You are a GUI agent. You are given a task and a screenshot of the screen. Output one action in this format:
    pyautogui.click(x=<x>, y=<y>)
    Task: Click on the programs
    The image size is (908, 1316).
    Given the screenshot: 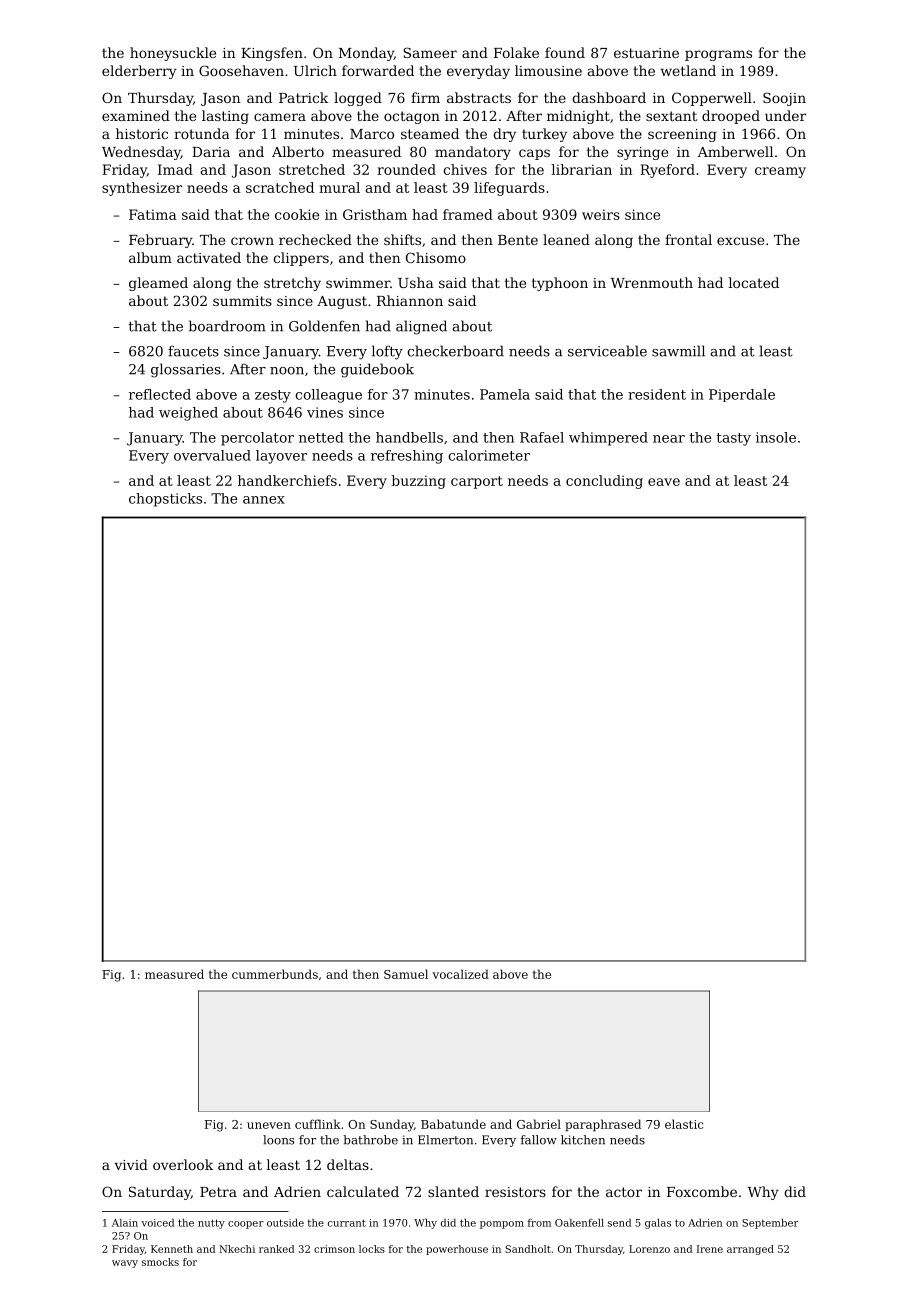 What is the action you would take?
    pyautogui.click(x=718, y=55)
